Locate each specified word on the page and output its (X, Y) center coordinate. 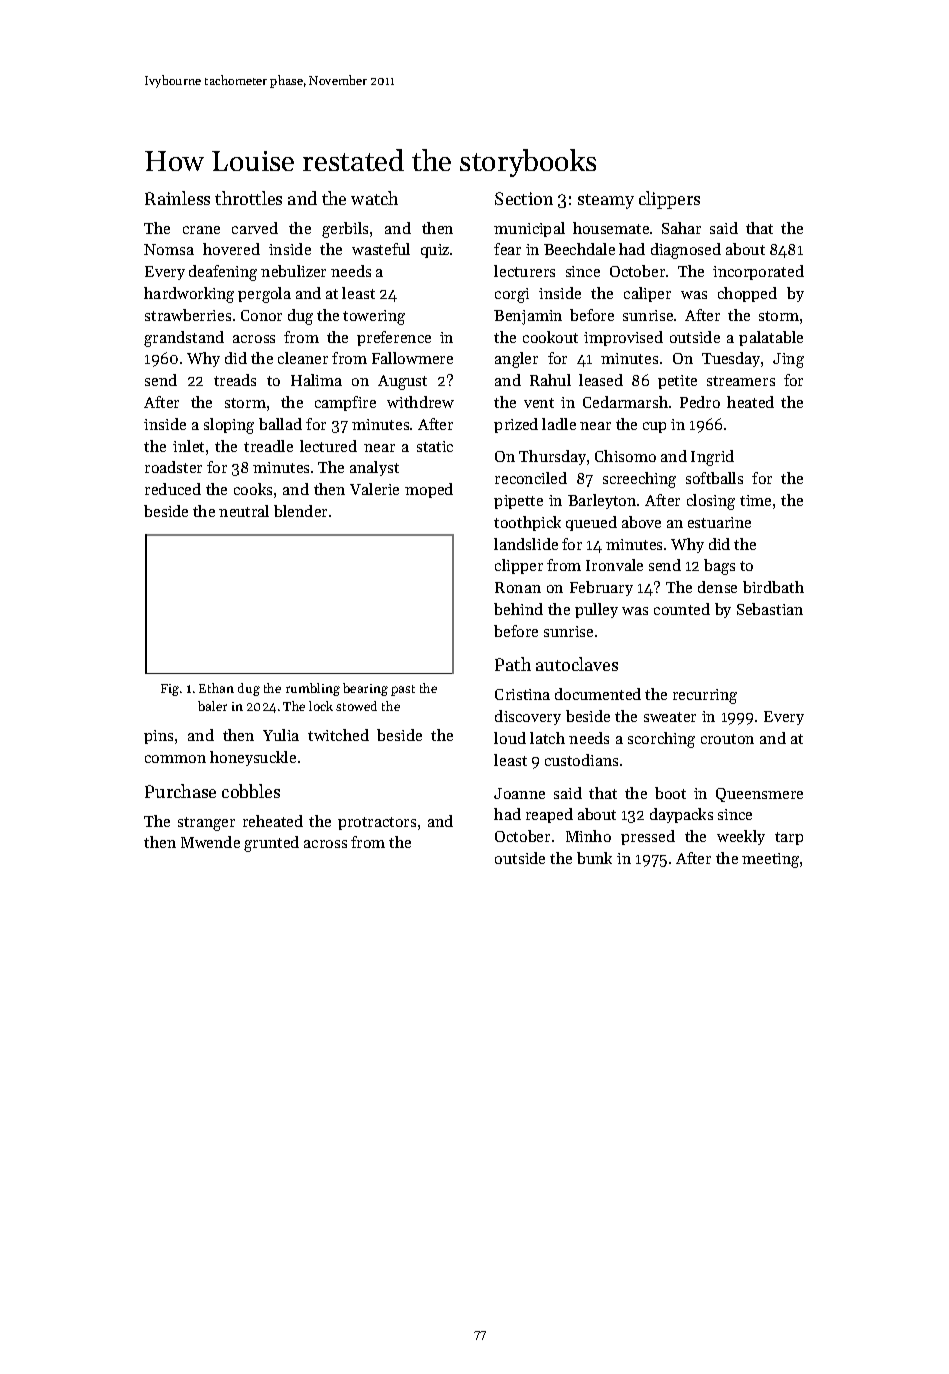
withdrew (420, 402)
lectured (328, 446)
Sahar (681, 228)
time (755, 500)
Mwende (210, 842)
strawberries (188, 315)
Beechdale (579, 249)
